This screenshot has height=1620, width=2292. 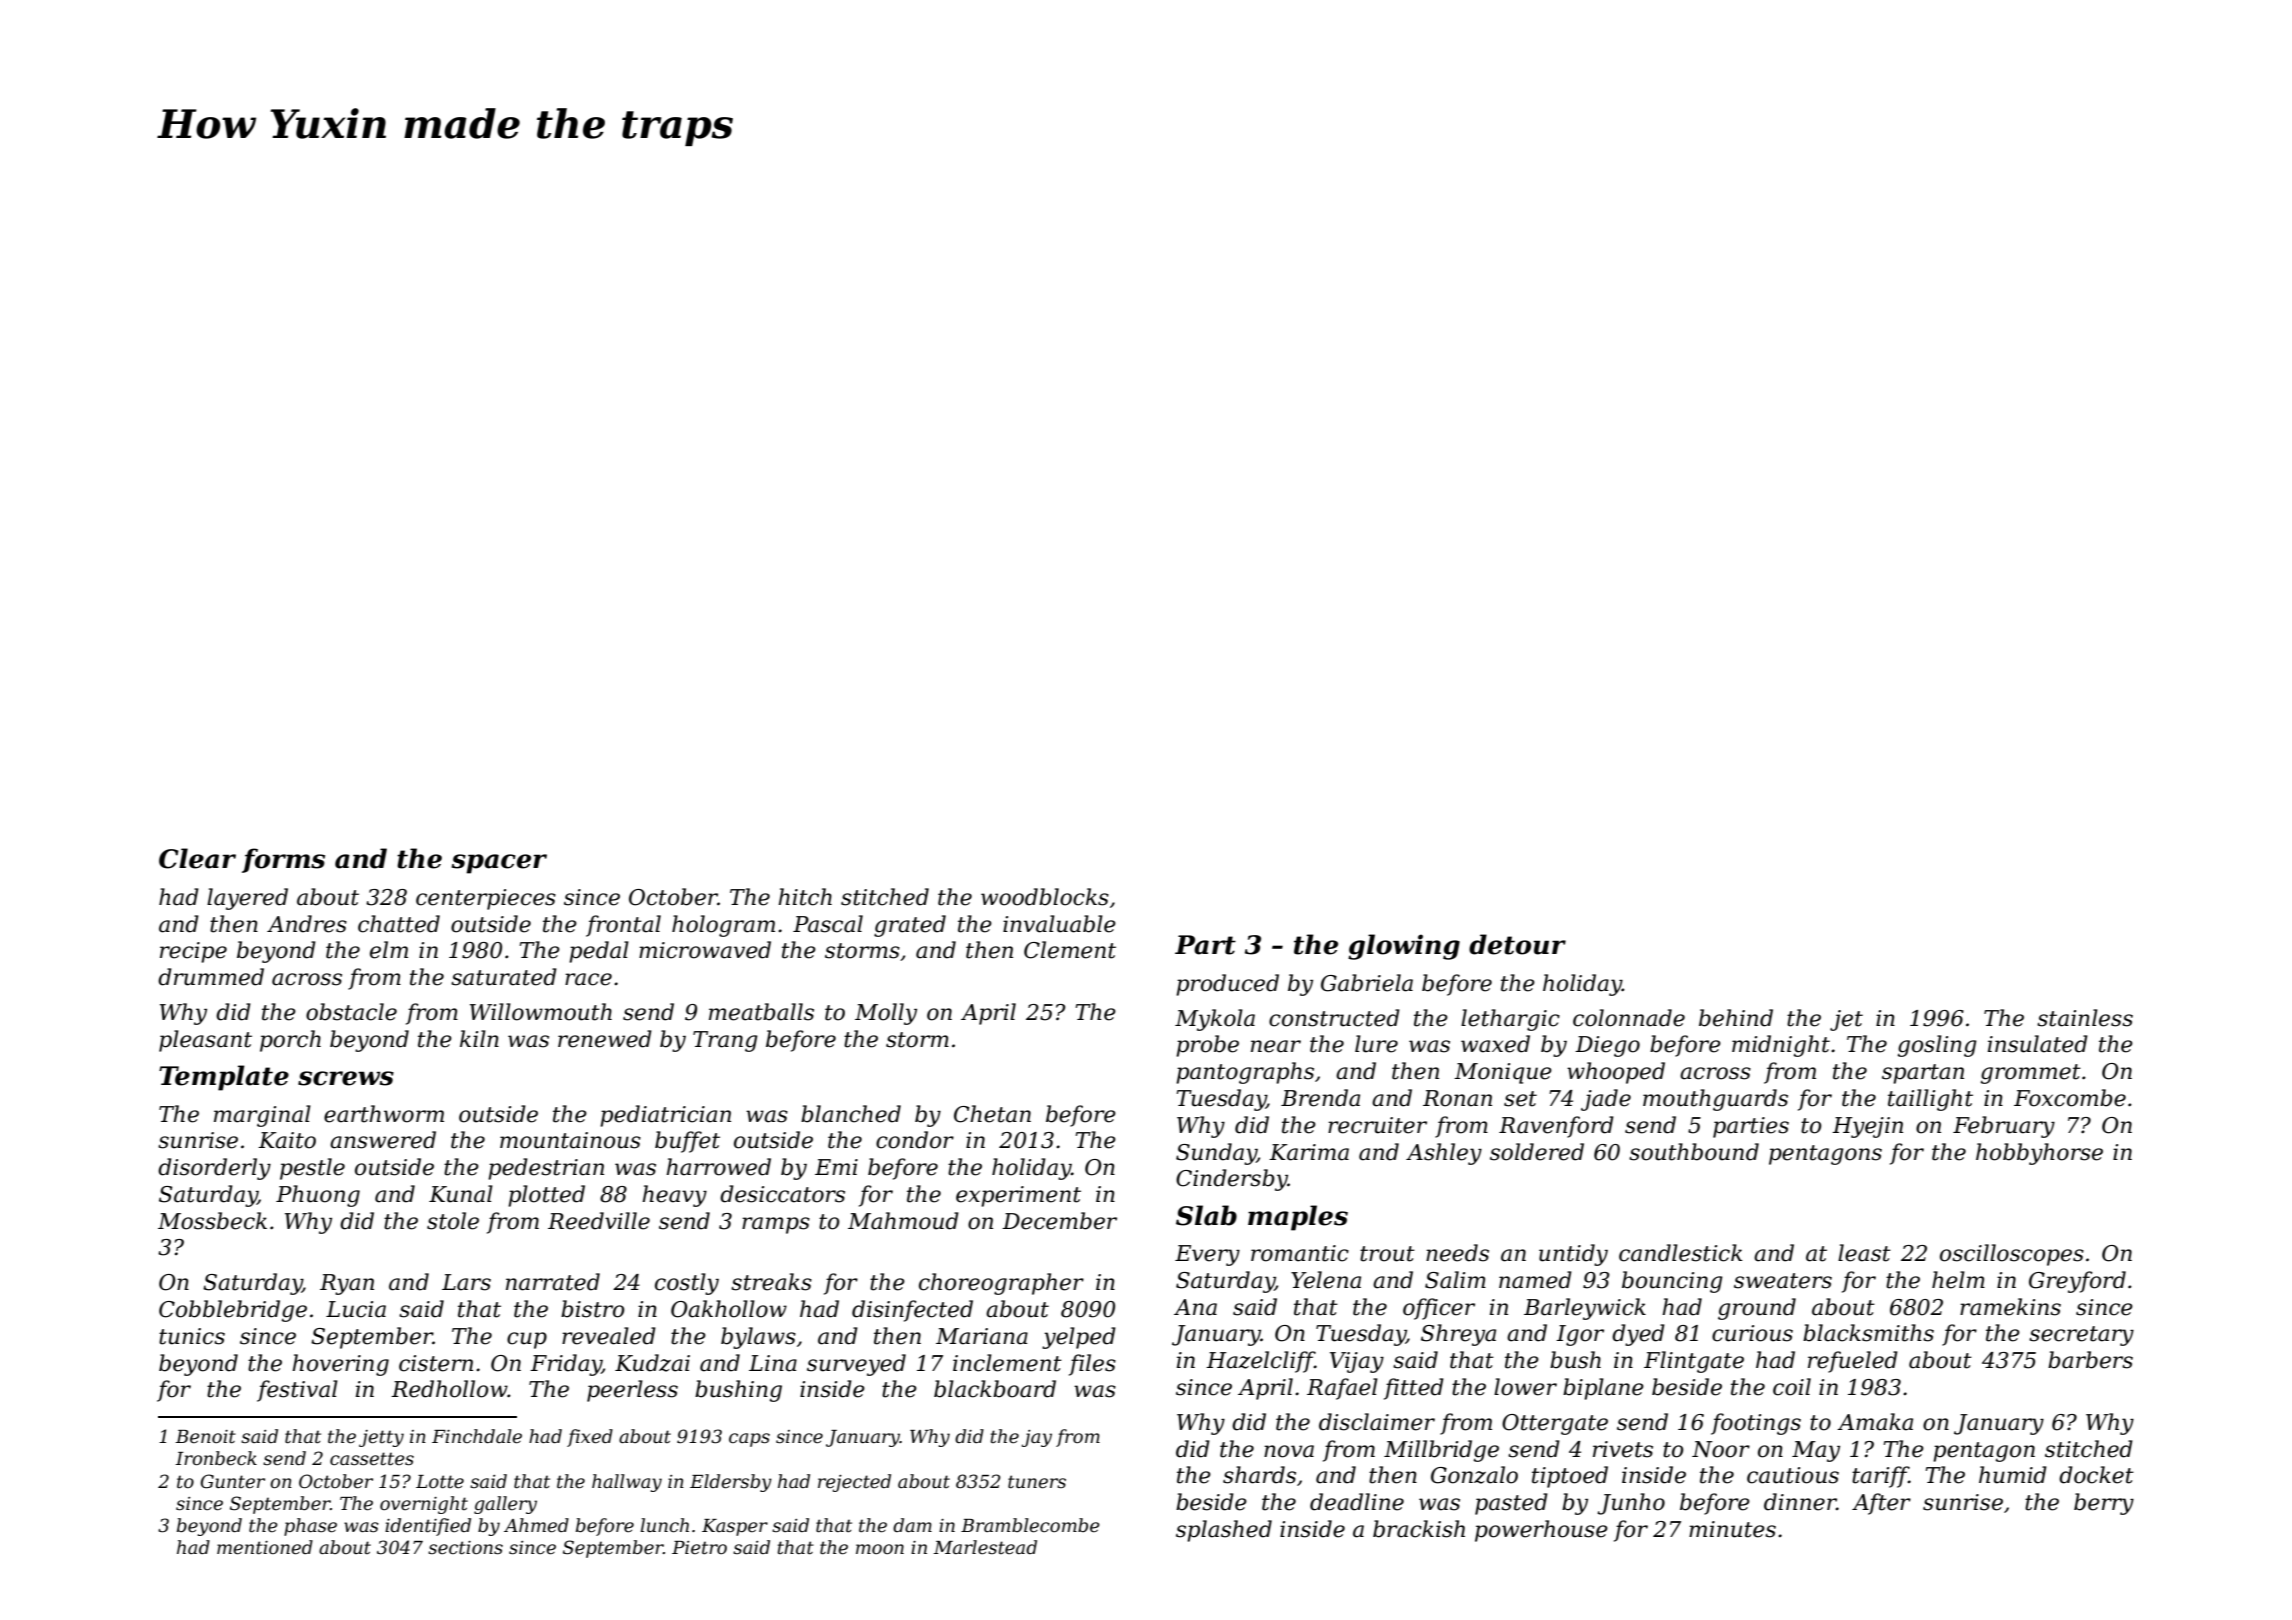 What do you see at coordinates (546, 1169) in the screenshot?
I see `pedestrian` at bounding box center [546, 1169].
